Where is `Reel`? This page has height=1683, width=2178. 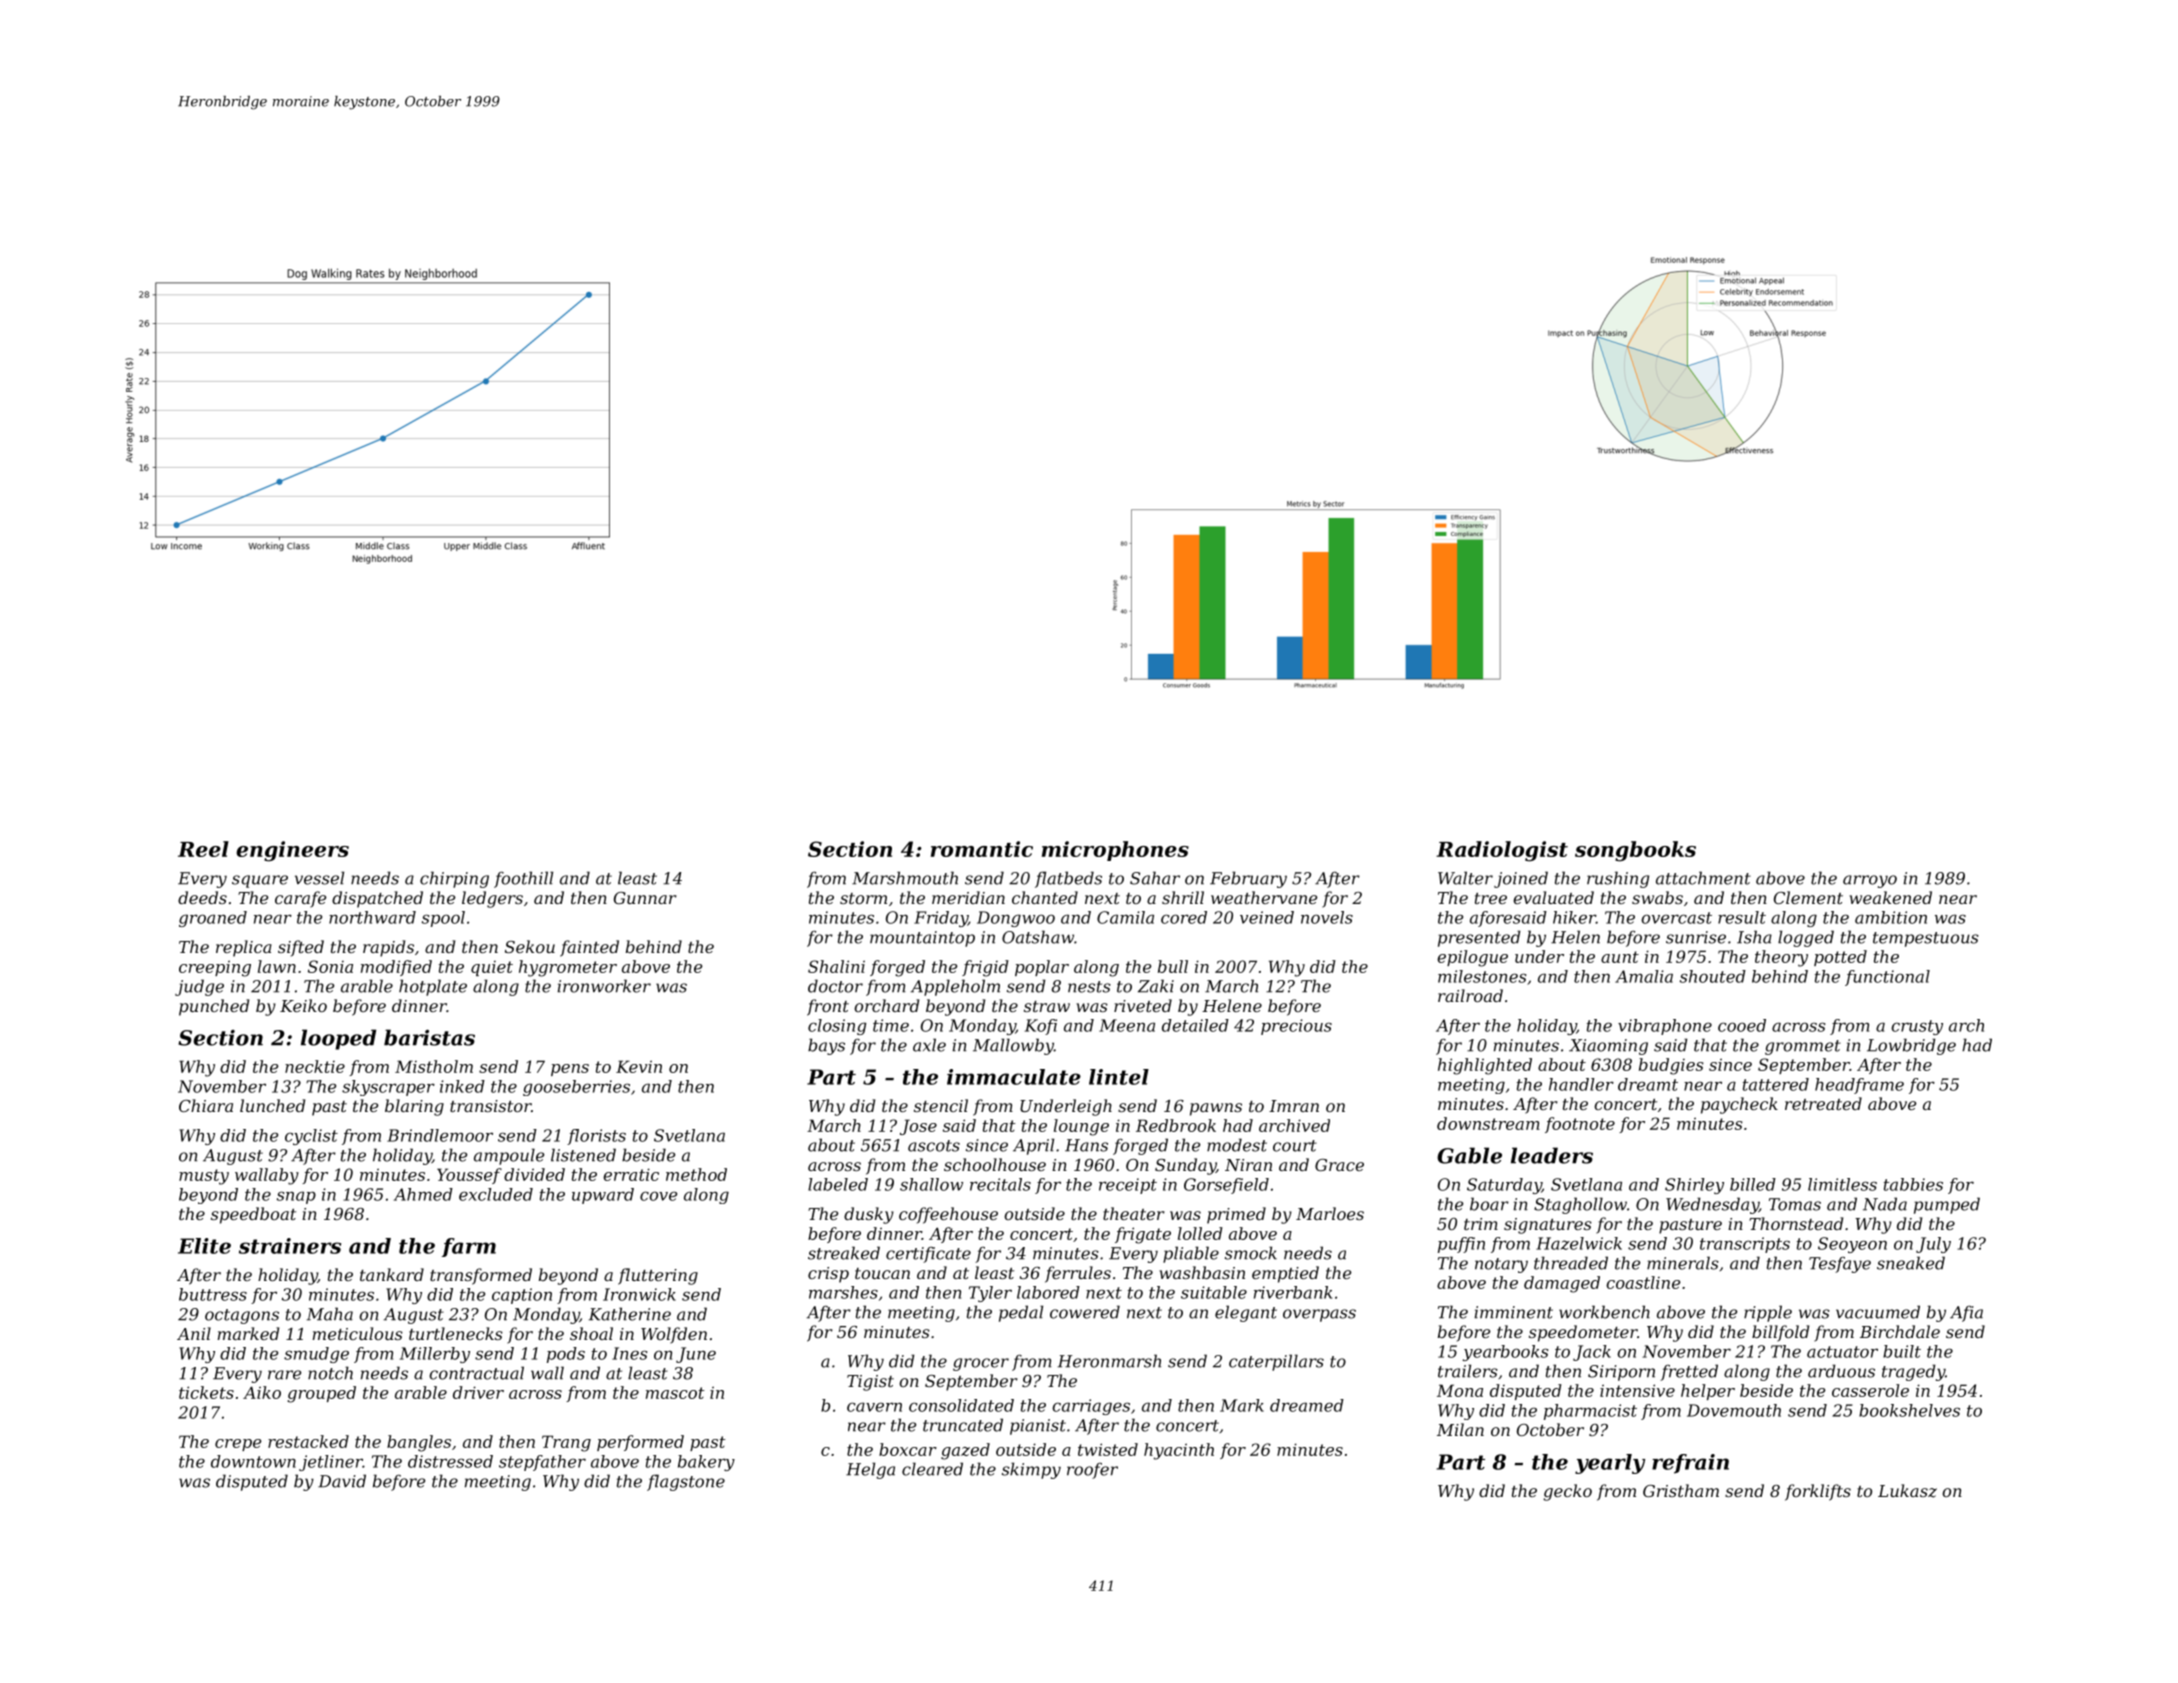 Reel is located at coordinates (203, 849).
